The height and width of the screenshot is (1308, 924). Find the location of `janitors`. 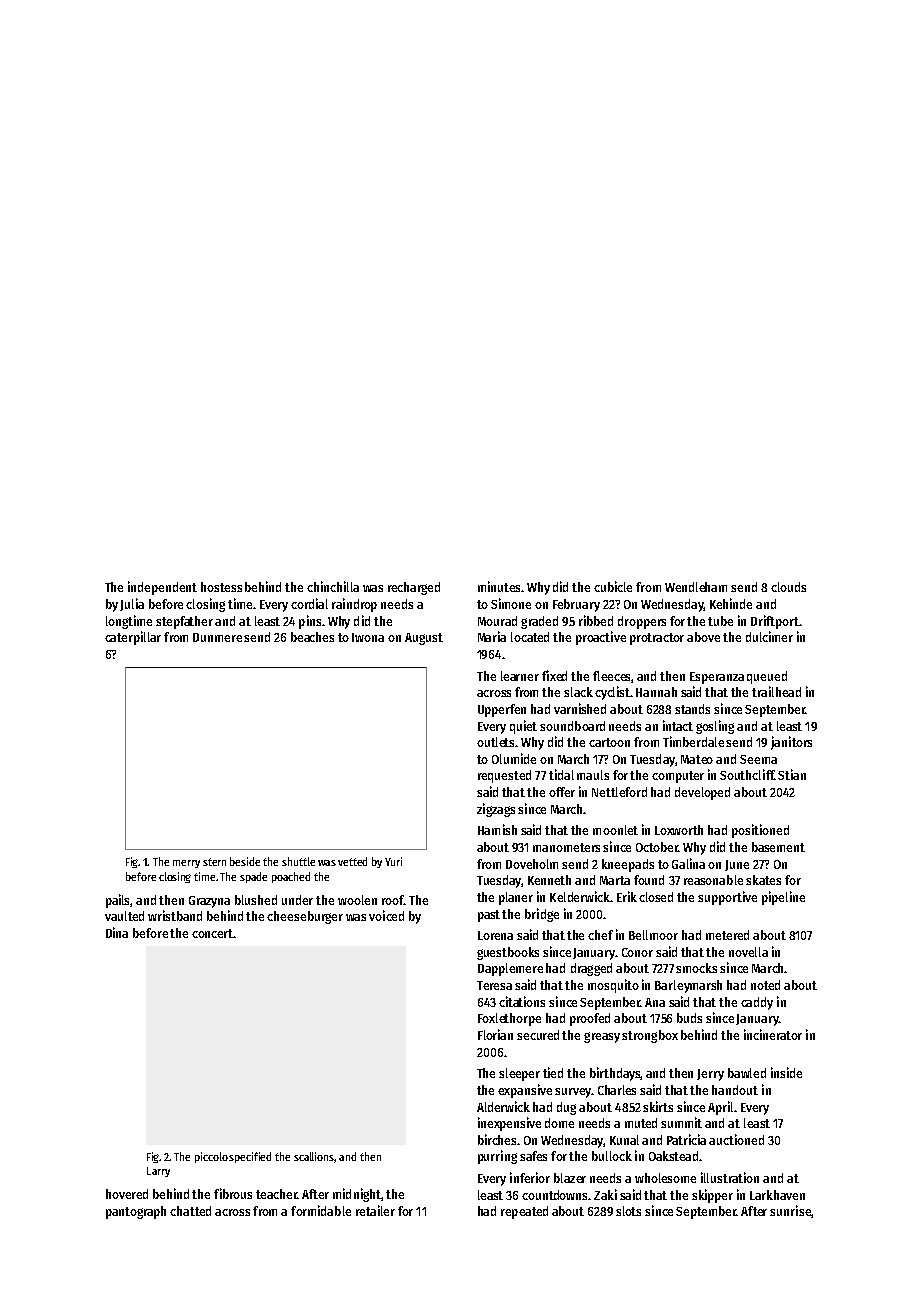

janitors is located at coordinates (791, 743).
